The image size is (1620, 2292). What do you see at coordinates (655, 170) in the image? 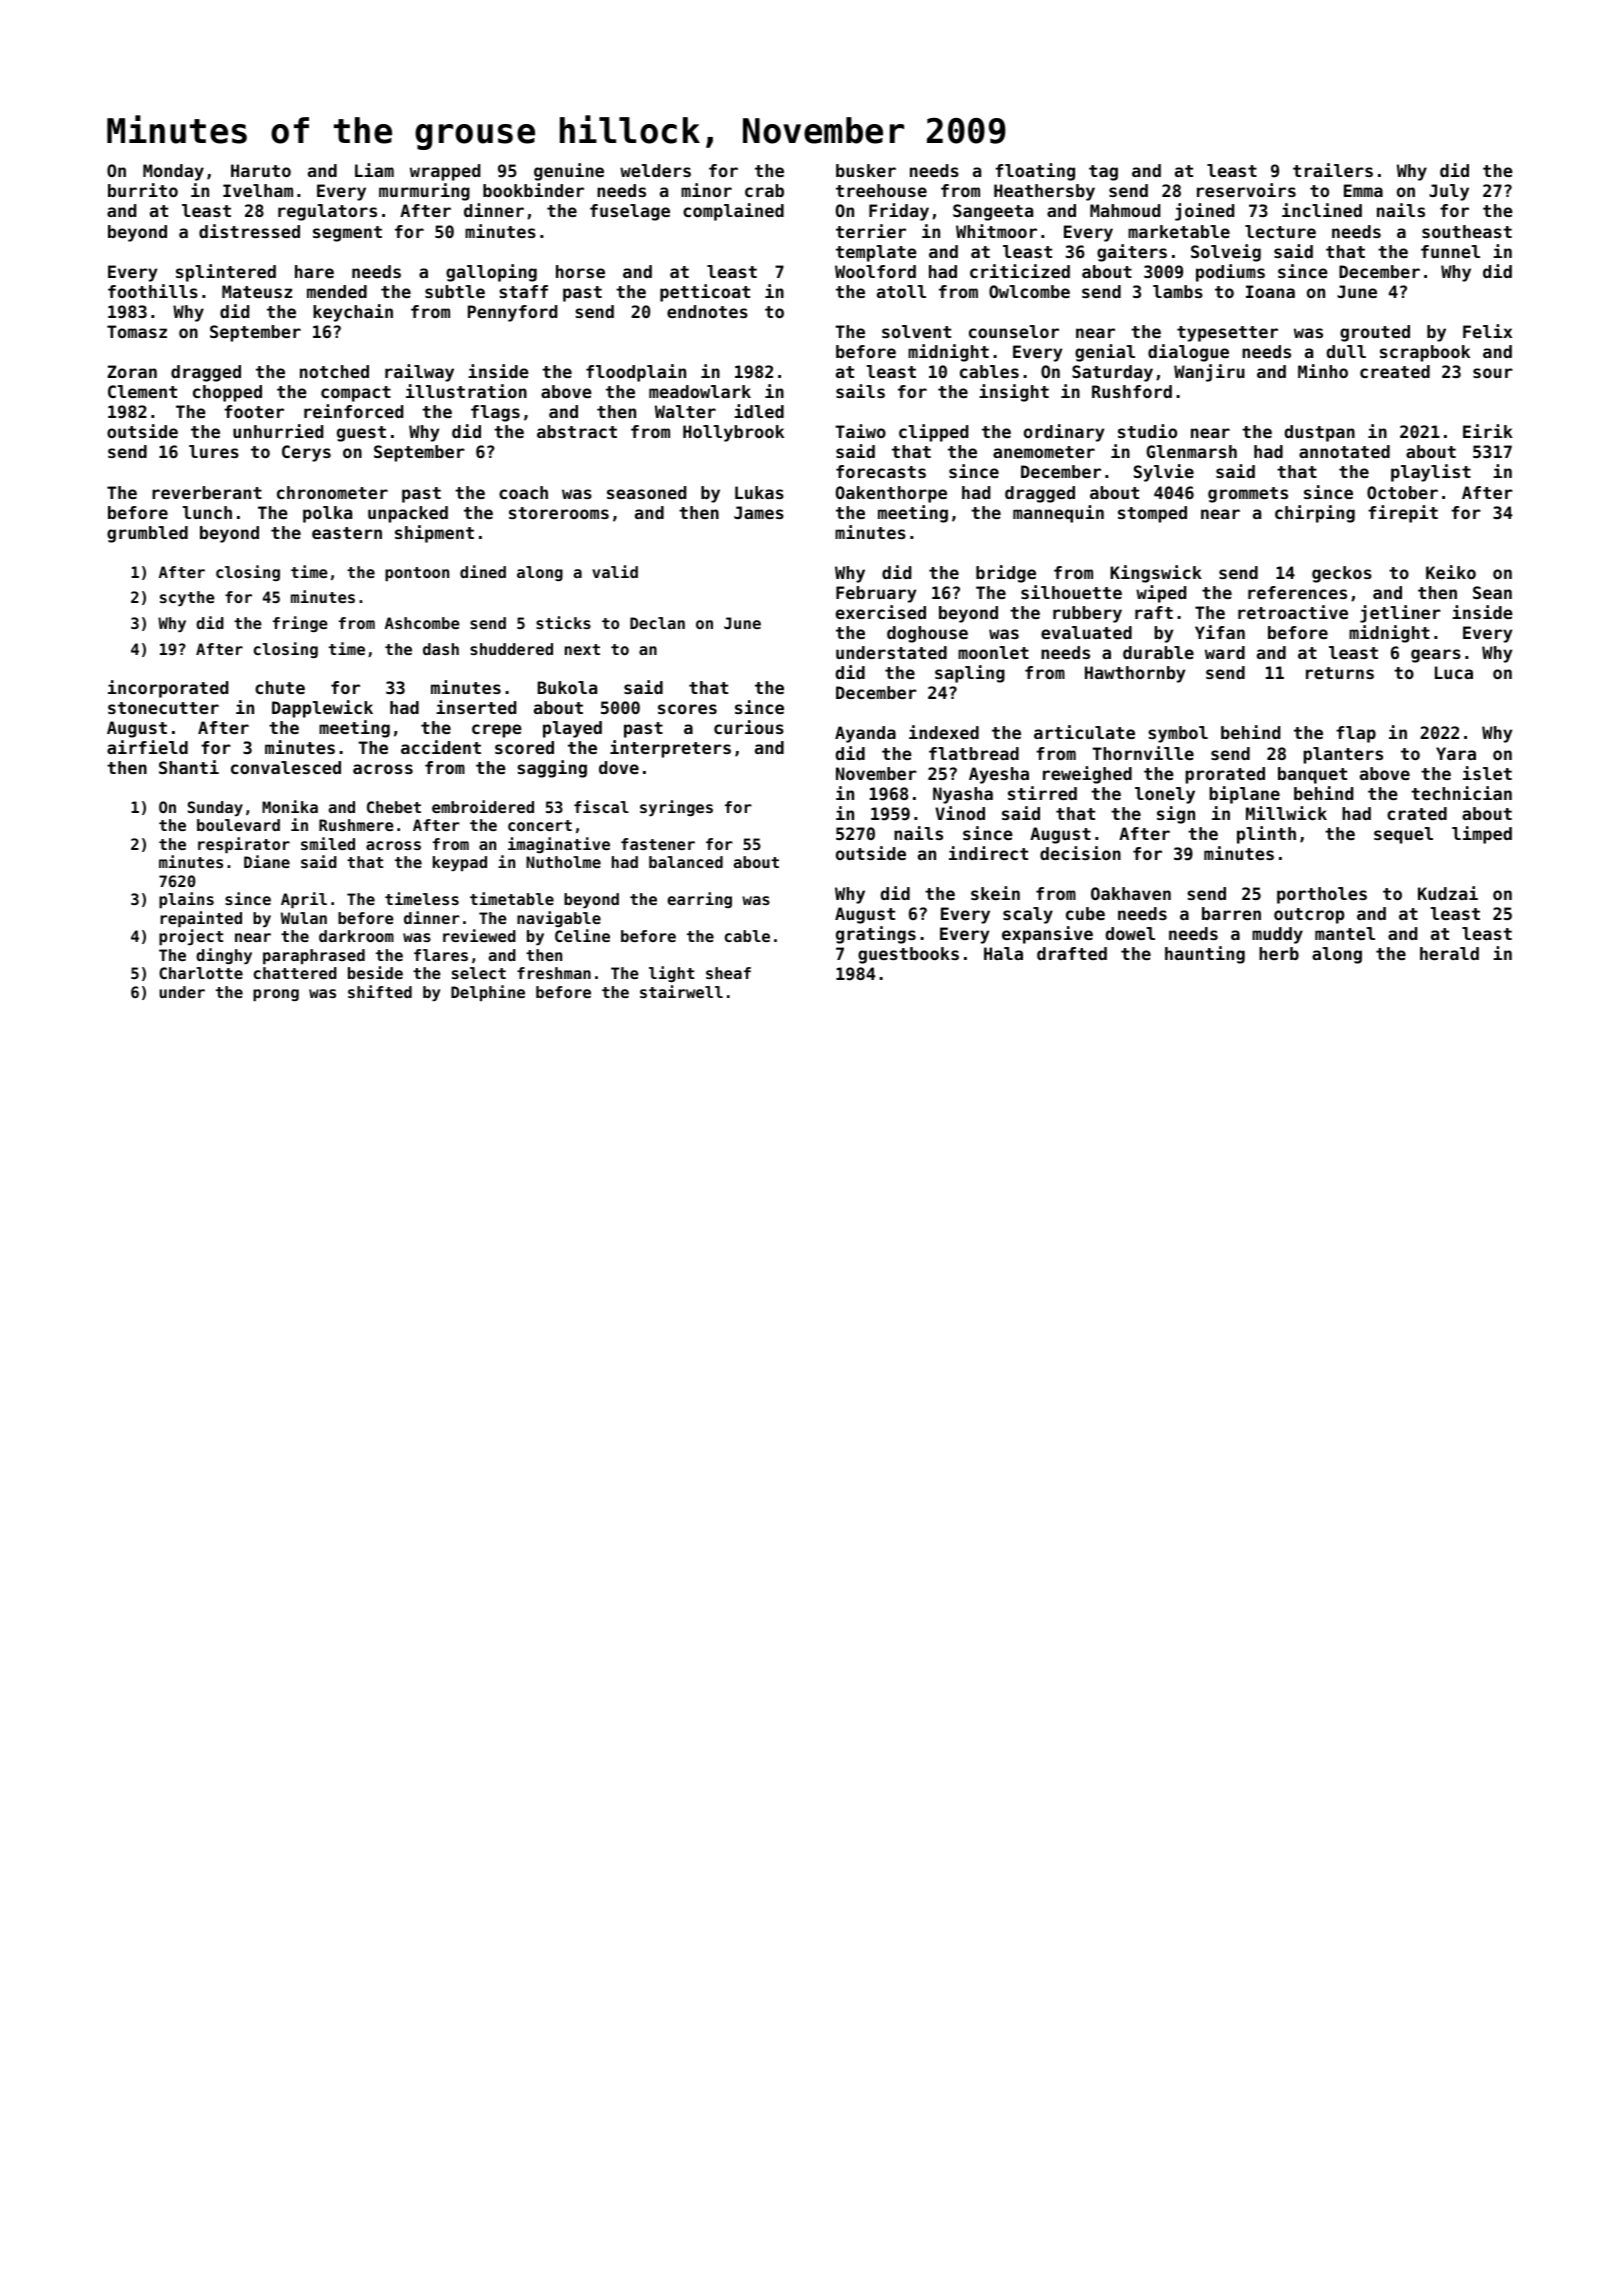
I see `welders` at bounding box center [655, 170].
